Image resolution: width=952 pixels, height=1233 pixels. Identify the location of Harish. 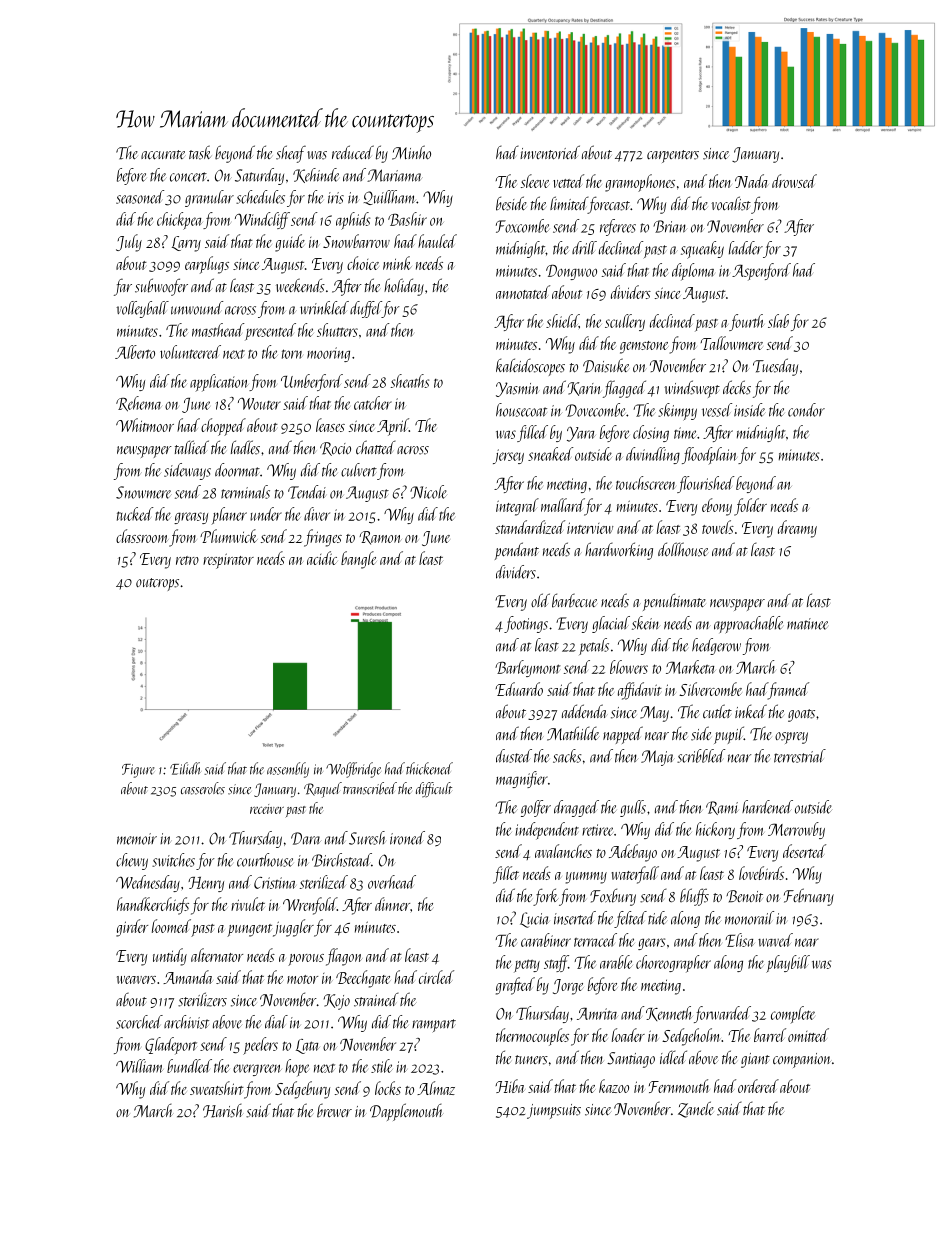
(223, 1111).
